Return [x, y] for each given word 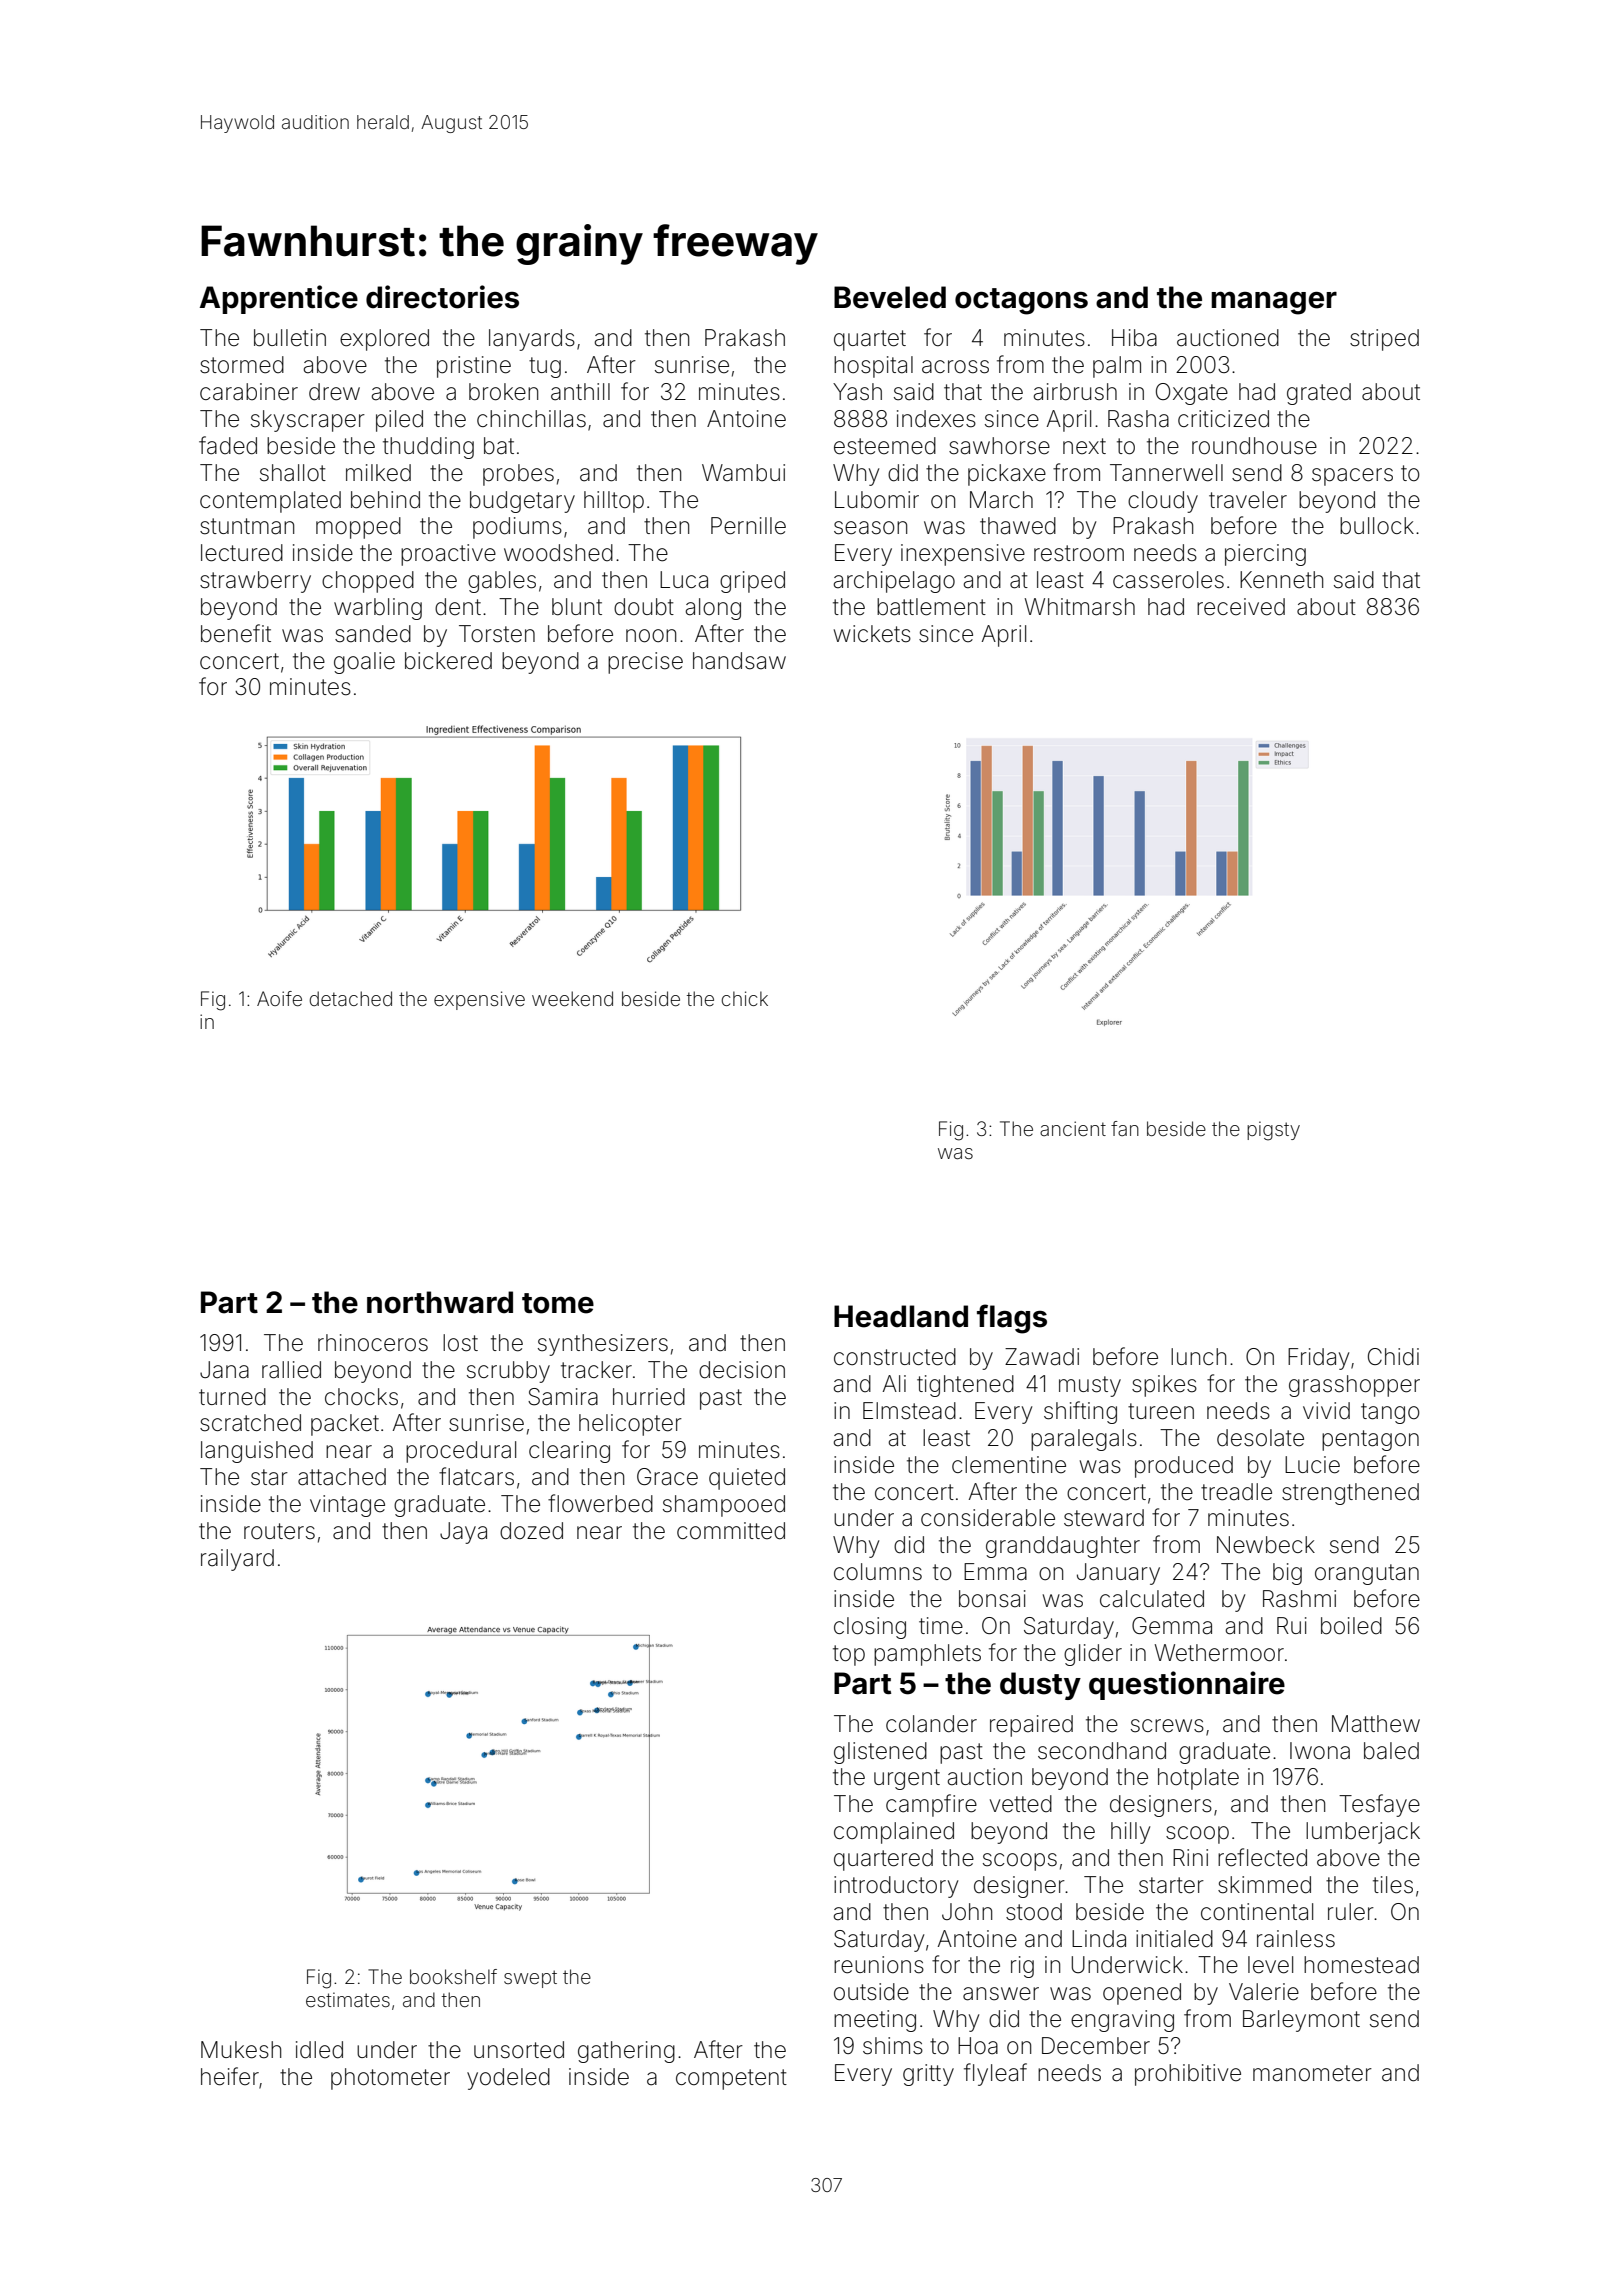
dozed [531, 1531]
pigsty [1273, 1131]
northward [440, 1302]
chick [744, 998]
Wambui [743, 473]
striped [1384, 340]
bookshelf [453, 1976]
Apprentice [279, 299]
